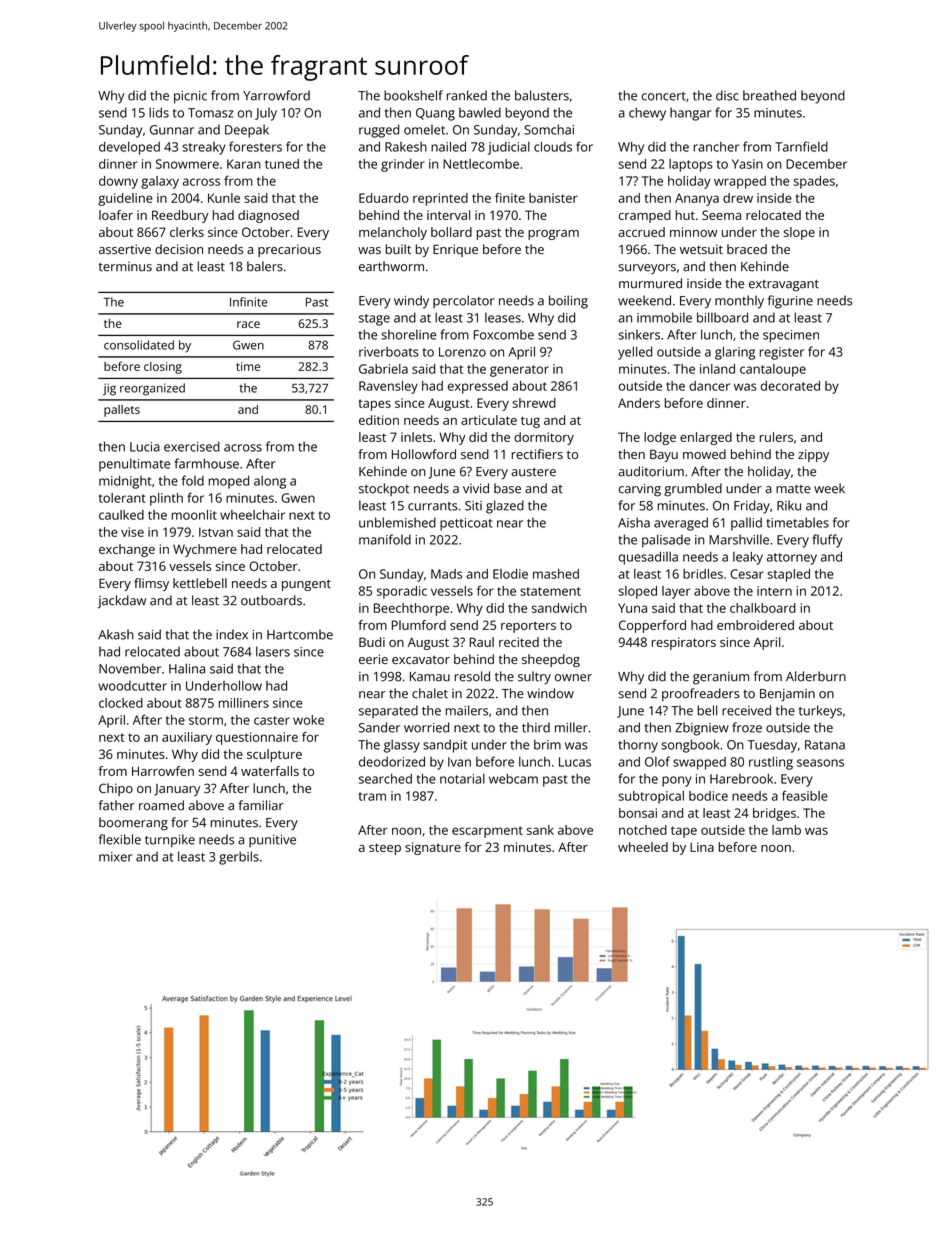  What do you see at coordinates (433, 506) in the image?
I see `currants` at bounding box center [433, 506].
